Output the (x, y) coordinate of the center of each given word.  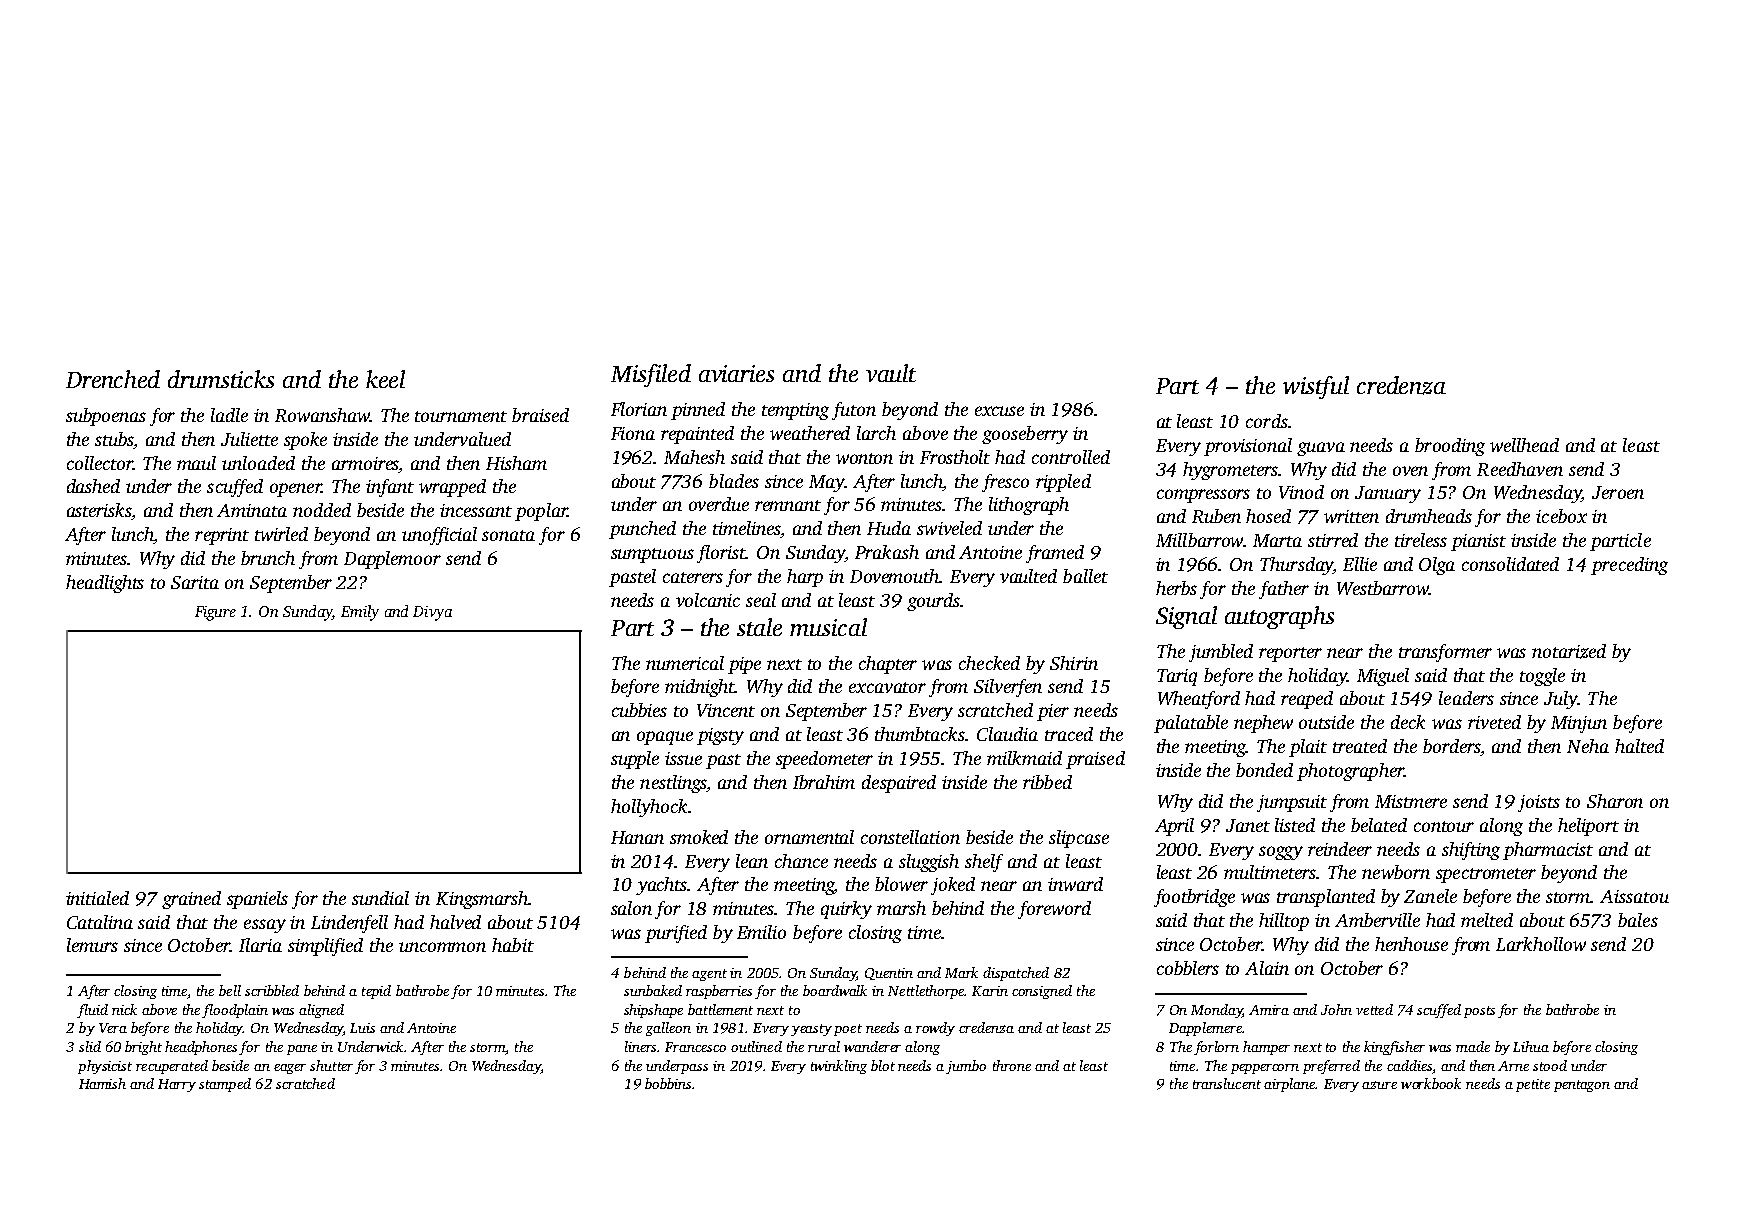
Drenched (113, 379)
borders (1452, 747)
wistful (1316, 387)
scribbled (272, 990)
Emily (360, 613)
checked (989, 663)
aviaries (736, 373)
